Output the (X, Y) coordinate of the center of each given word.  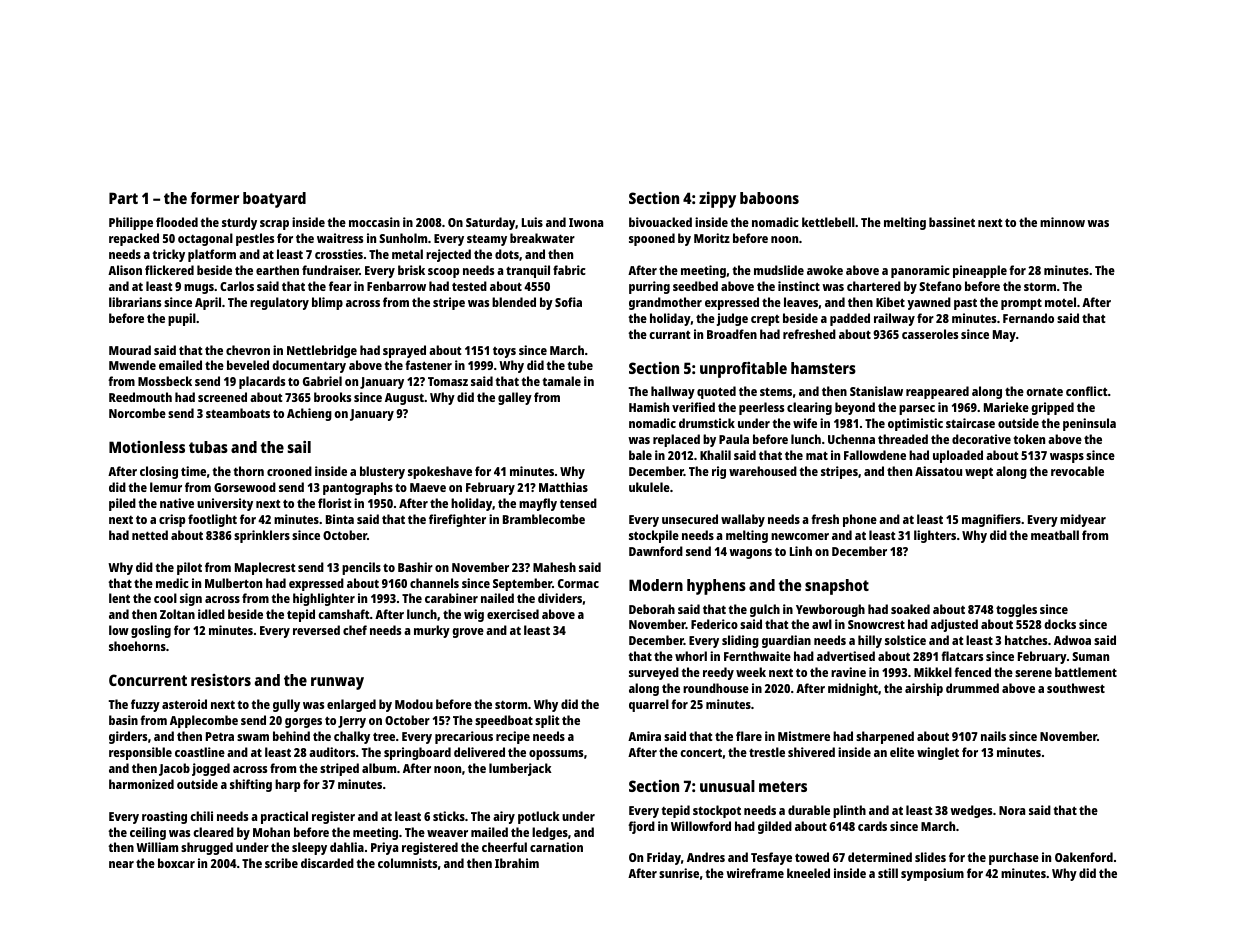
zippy (717, 200)
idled (211, 614)
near (121, 864)
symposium (932, 874)
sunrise (679, 873)
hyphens (716, 587)
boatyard (274, 200)
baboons (769, 198)
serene (1033, 673)
